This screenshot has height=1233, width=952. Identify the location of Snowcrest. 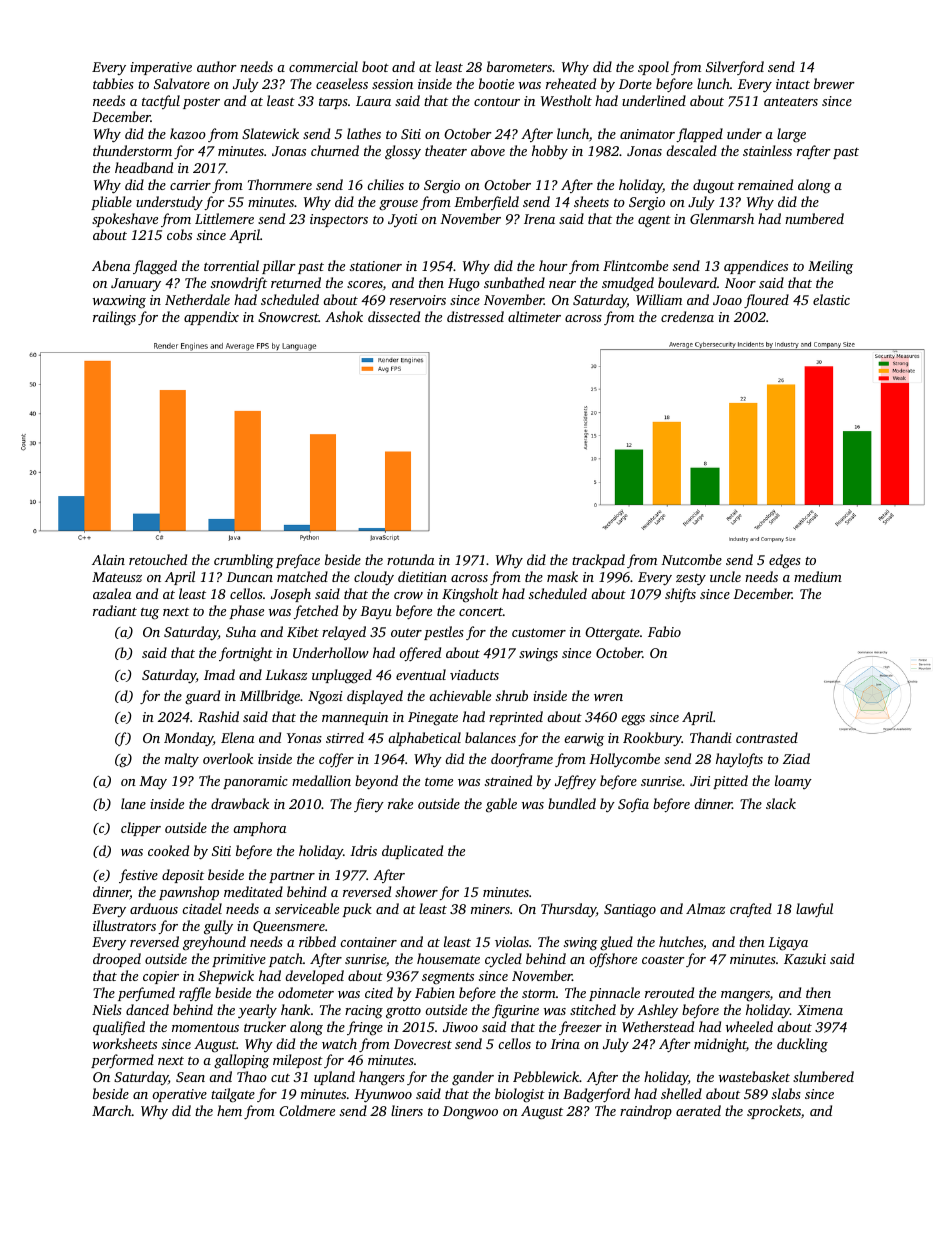
(288, 317).
